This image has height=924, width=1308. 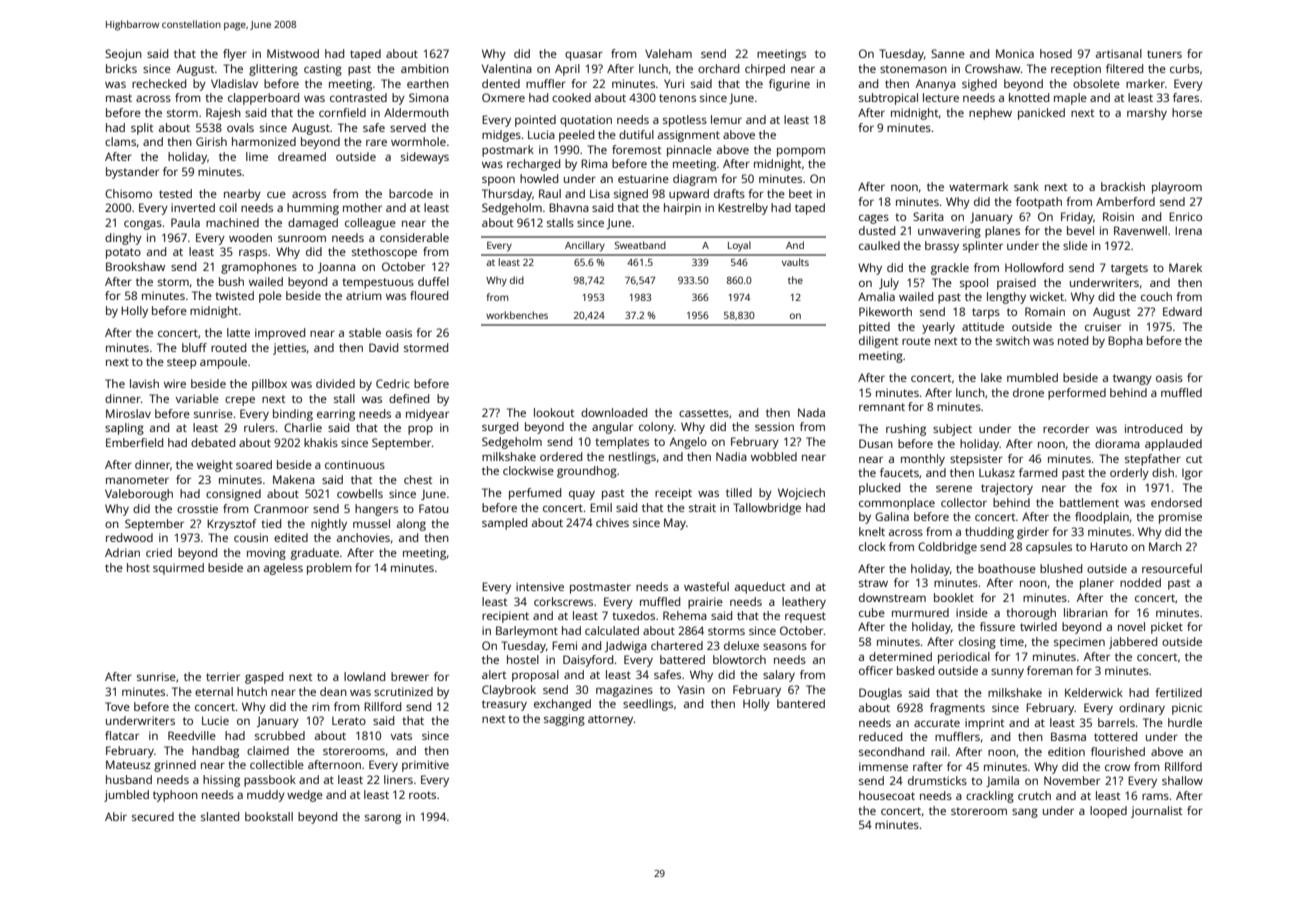 What do you see at coordinates (194, 347) in the image?
I see `bluff` at bounding box center [194, 347].
